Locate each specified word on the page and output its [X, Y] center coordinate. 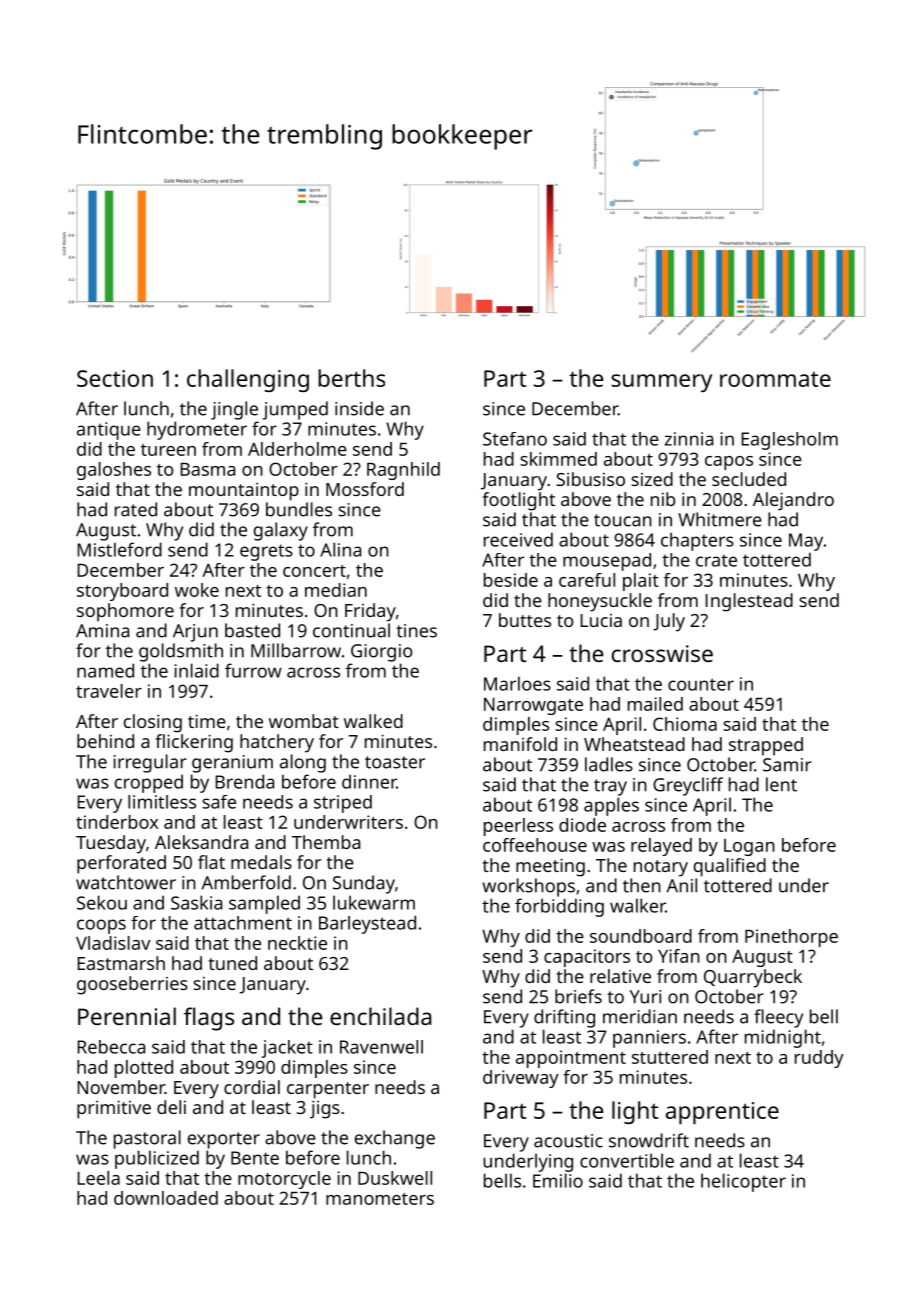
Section [115, 378]
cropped [149, 783]
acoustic [568, 1141]
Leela [99, 1178]
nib [663, 499]
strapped [766, 746]
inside [359, 408]
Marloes [517, 683]
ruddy [819, 1059]
